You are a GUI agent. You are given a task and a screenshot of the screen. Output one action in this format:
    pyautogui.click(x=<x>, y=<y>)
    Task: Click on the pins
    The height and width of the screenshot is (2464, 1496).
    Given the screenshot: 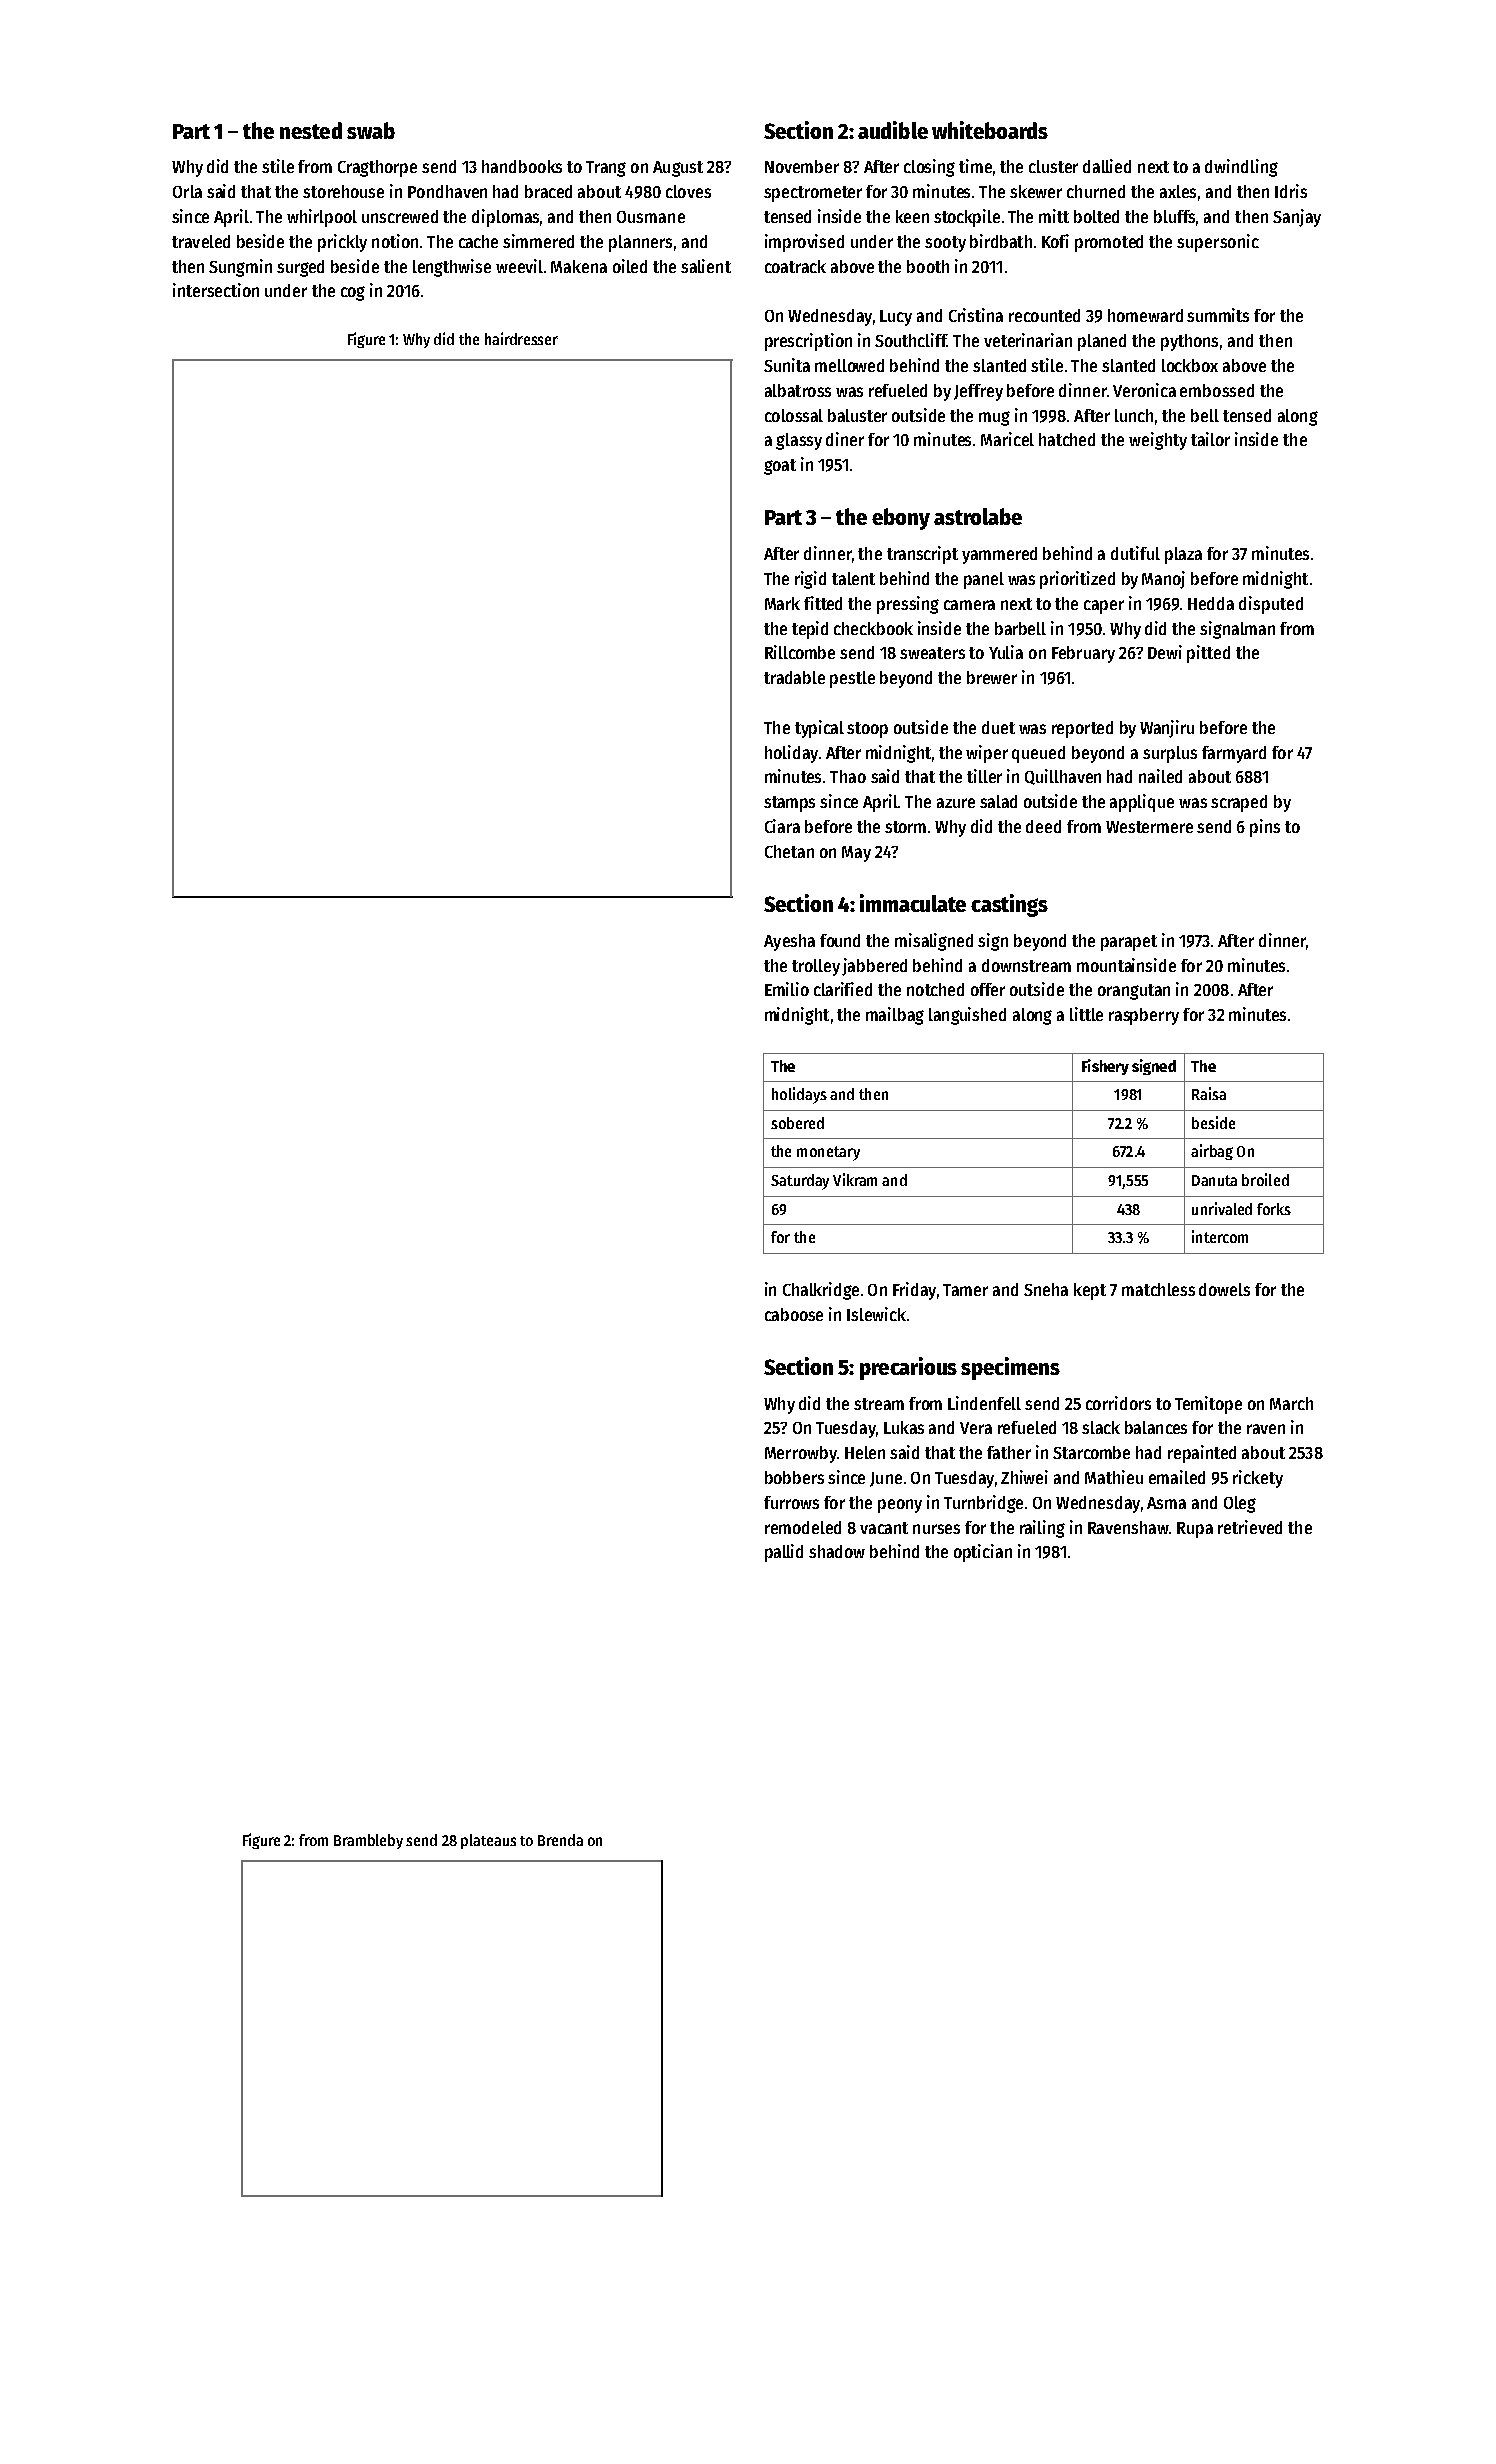 What is the action you would take?
    pyautogui.click(x=1265, y=828)
